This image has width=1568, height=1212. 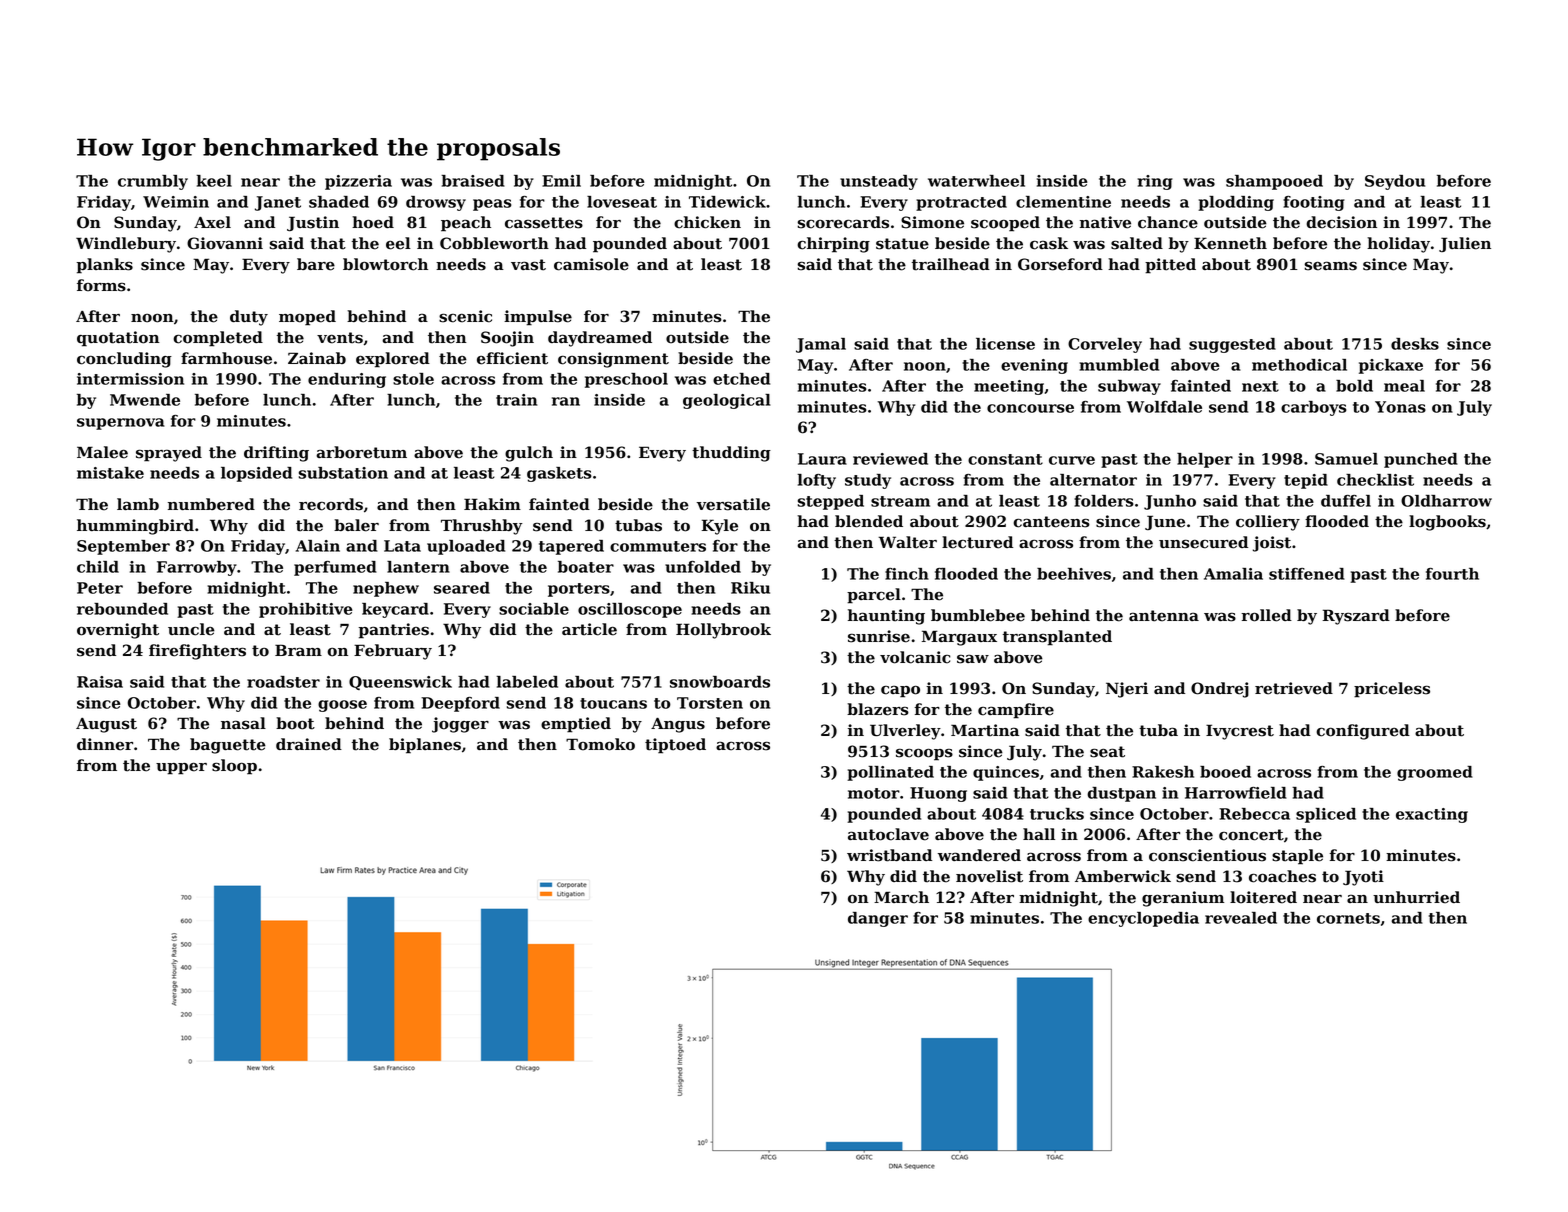 What do you see at coordinates (1375, 480) in the image?
I see `checklist` at bounding box center [1375, 480].
